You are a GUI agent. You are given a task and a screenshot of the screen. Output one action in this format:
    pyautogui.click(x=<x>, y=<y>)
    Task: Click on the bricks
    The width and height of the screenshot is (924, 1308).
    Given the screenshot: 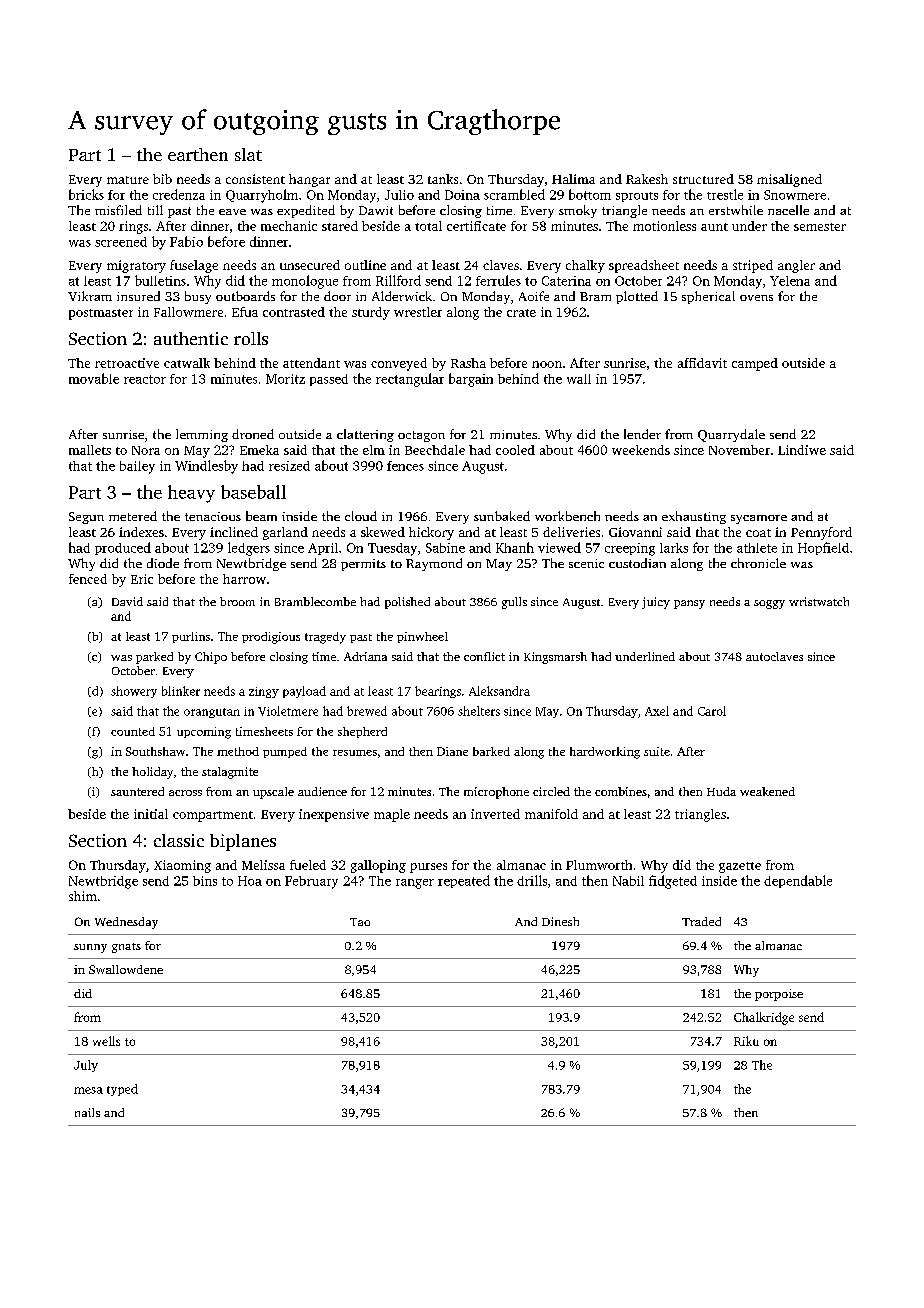 What is the action you would take?
    pyautogui.click(x=86, y=194)
